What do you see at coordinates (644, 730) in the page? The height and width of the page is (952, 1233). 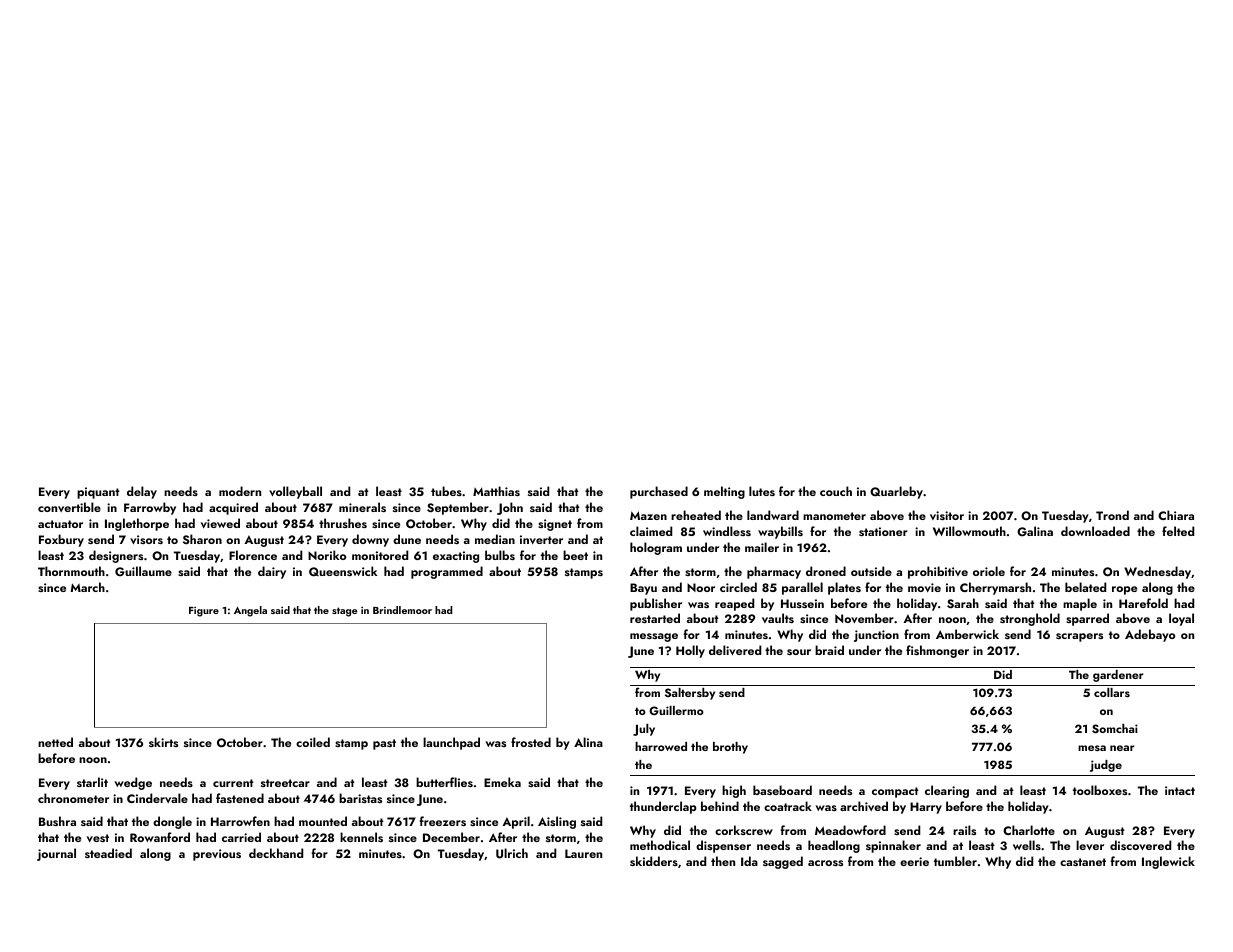 I see `July` at bounding box center [644, 730].
